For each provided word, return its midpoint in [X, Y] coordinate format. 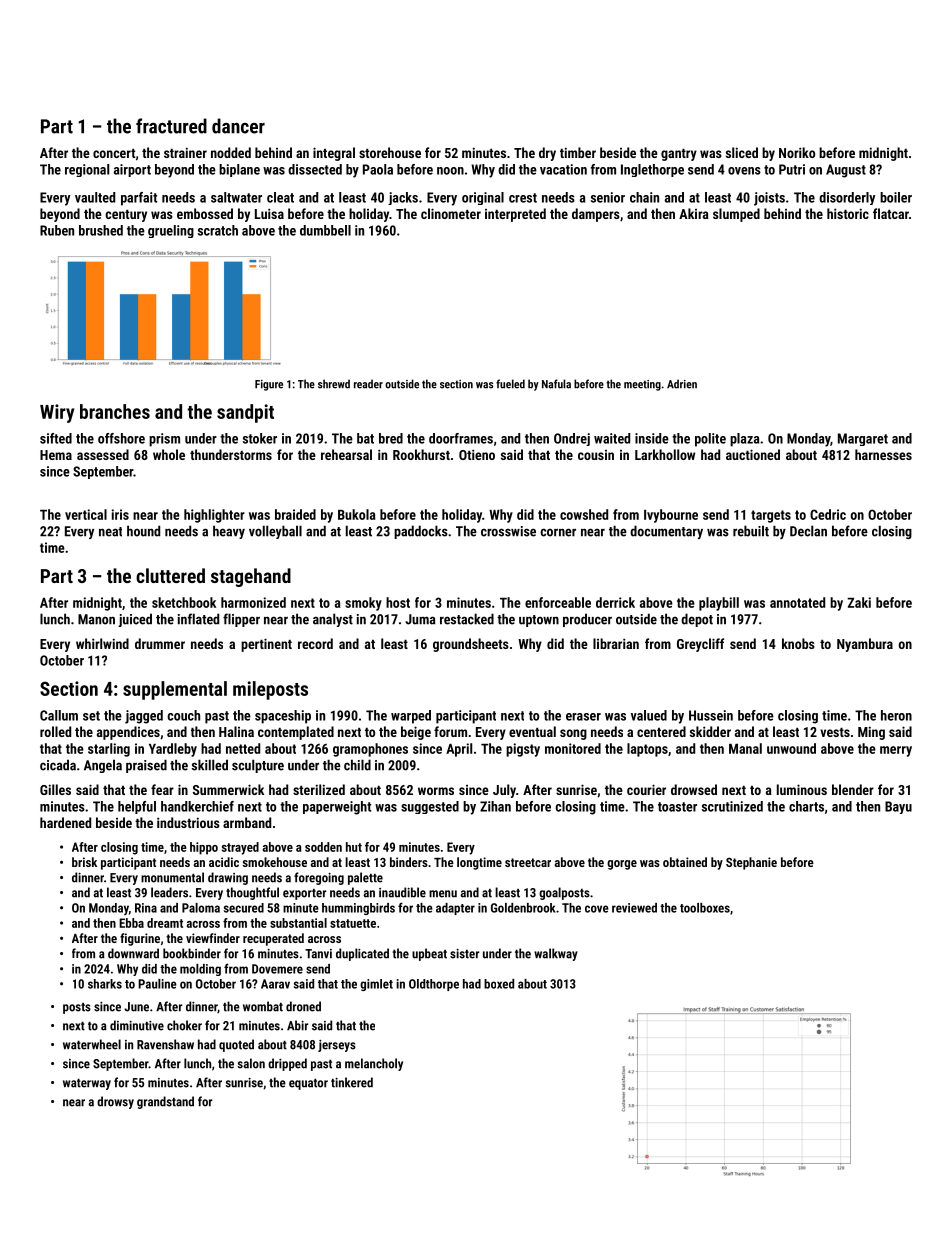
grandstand [165, 1102]
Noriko [797, 152]
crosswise [508, 531]
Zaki [859, 602]
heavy [229, 532]
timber [578, 152]
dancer [238, 126]
